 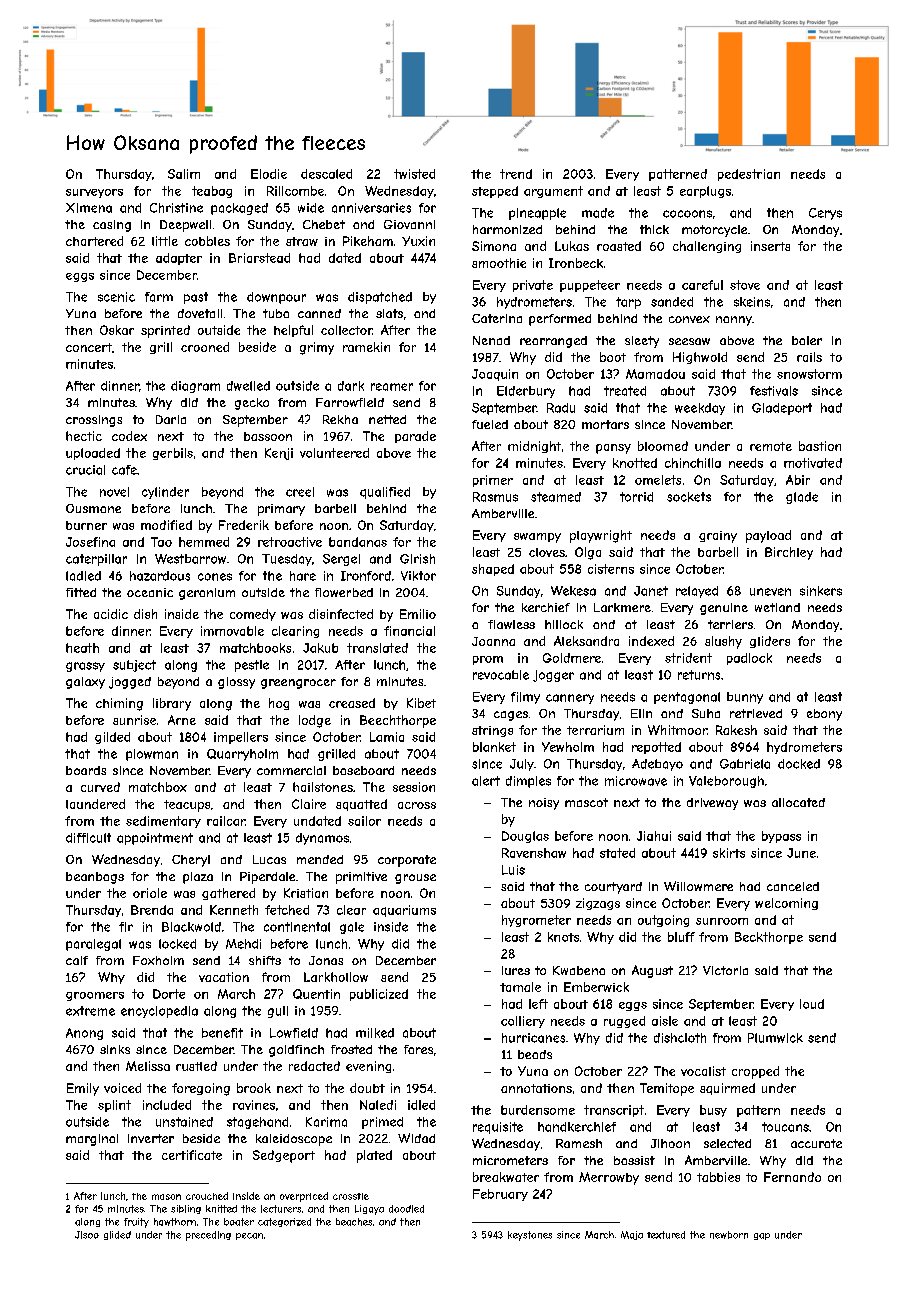 I want to click on surveyors, so click(x=94, y=193).
